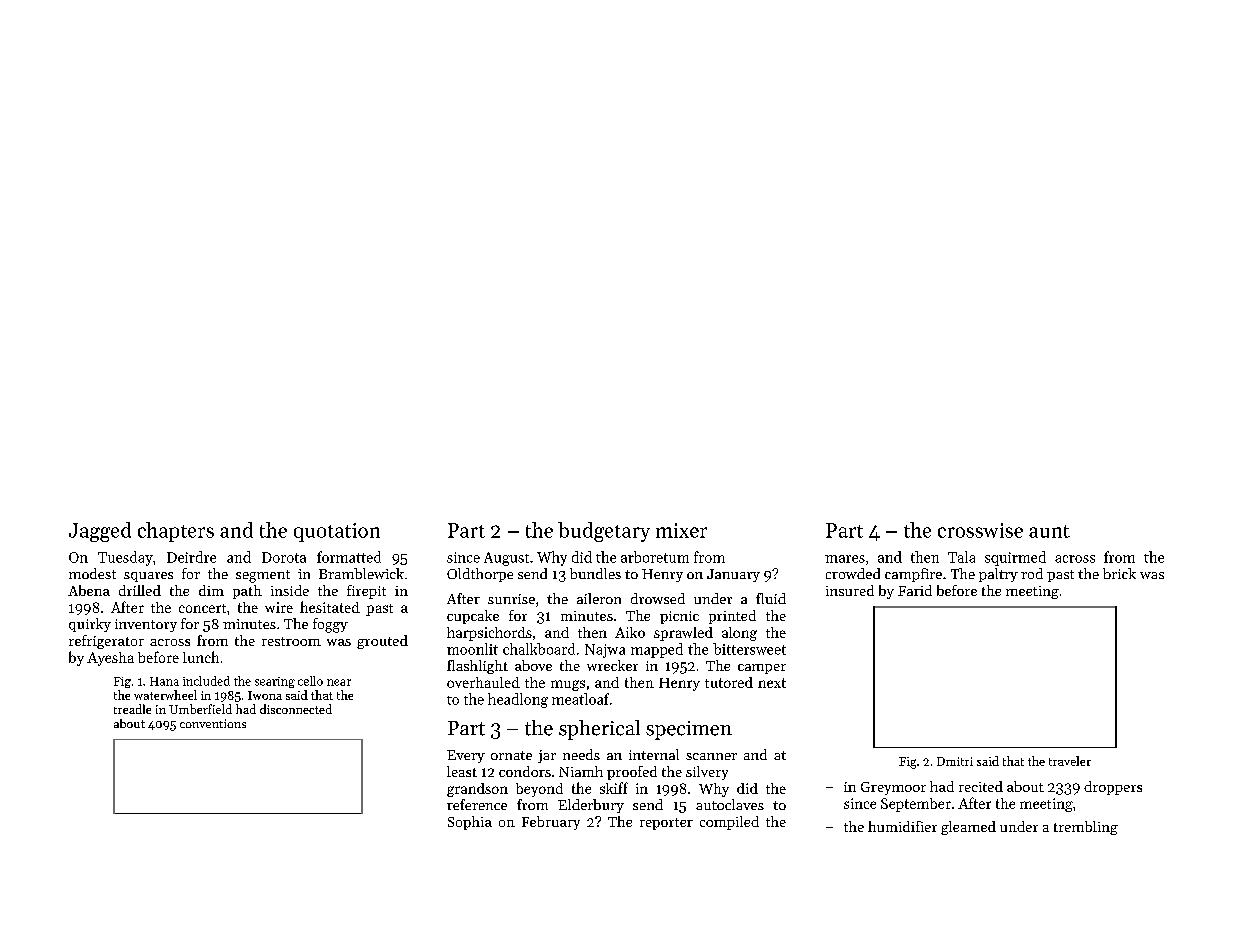 The width and height of the document is (1233, 952). I want to click on chapters, so click(176, 532).
